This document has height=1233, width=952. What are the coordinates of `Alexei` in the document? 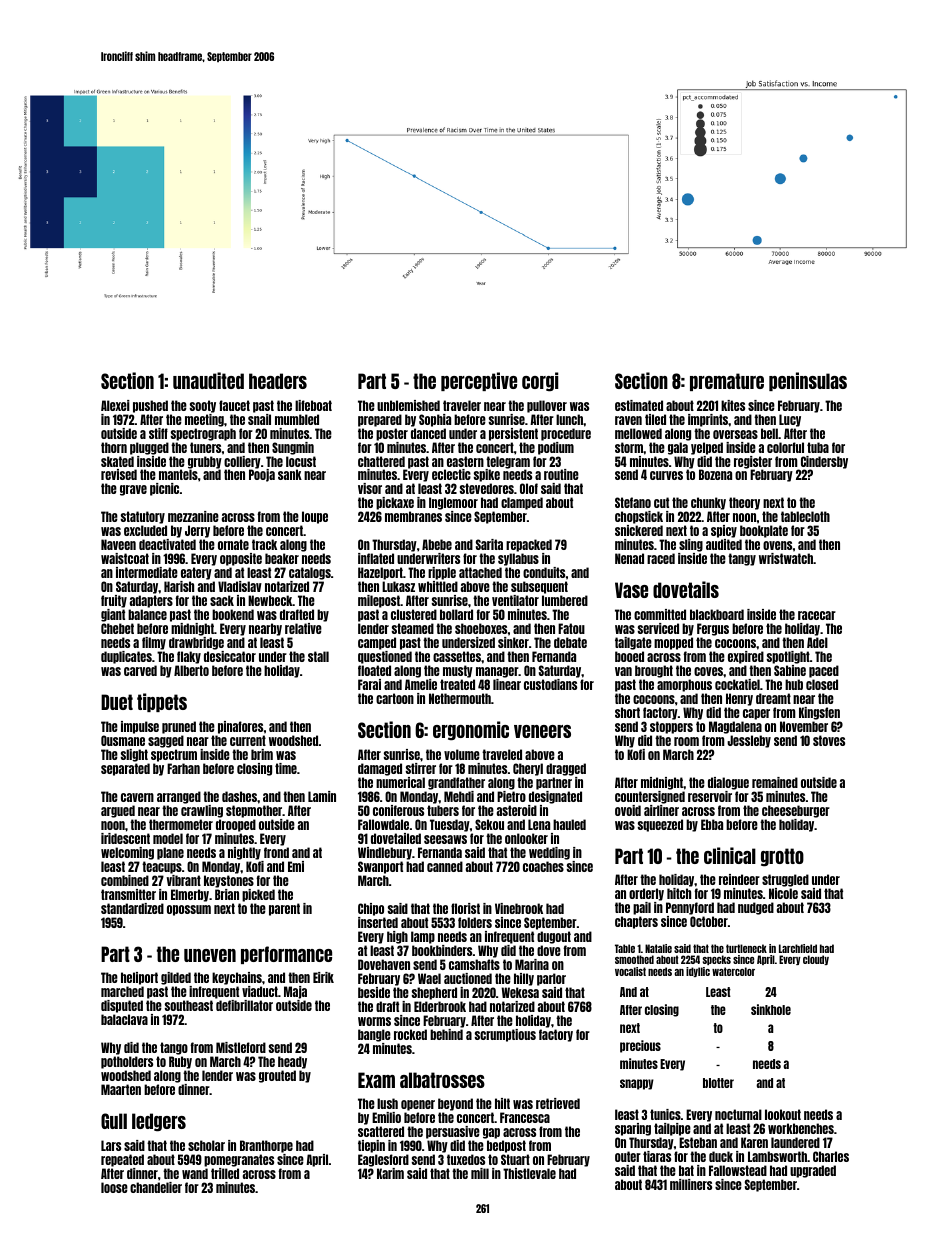 It's located at (115, 405).
